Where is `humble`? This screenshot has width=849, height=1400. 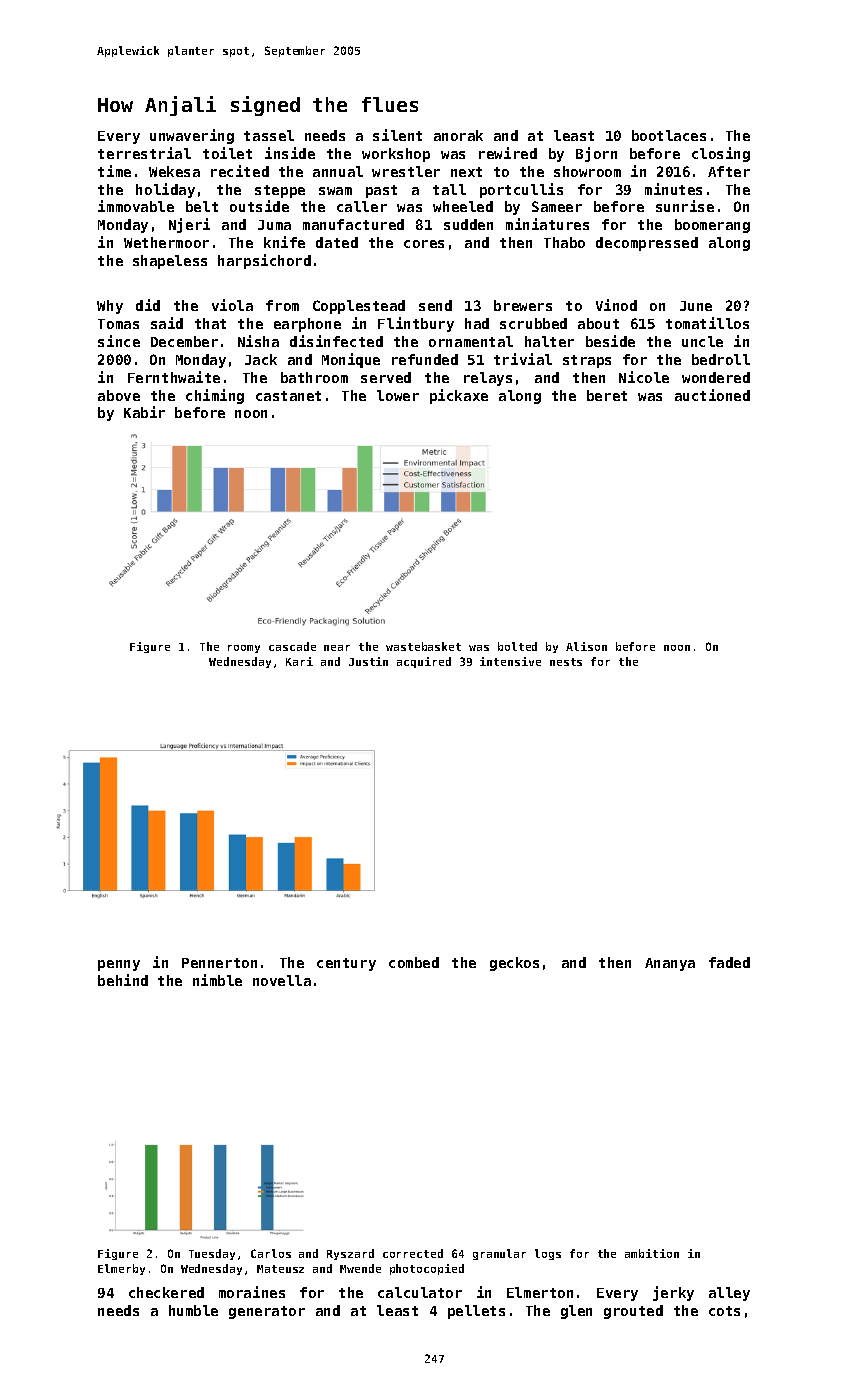 humble is located at coordinates (193, 1310).
